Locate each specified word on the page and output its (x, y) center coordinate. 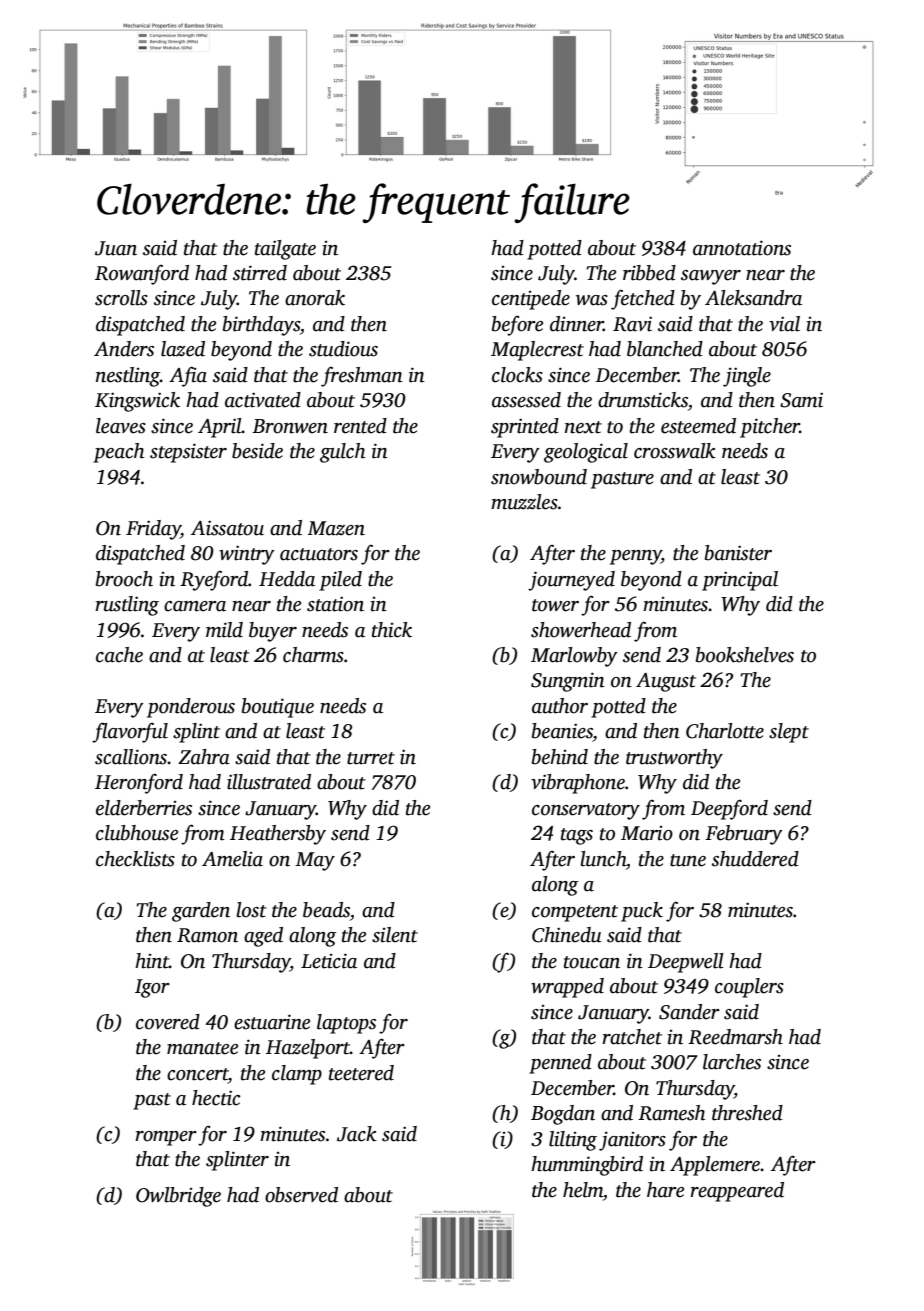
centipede (531, 300)
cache (119, 655)
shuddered (755, 859)
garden (201, 912)
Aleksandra (753, 298)
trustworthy (674, 759)
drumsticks (643, 400)
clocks (517, 375)
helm (583, 1190)
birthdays (261, 326)
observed (301, 1195)
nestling (128, 377)
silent (395, 935)
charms (313, 655)
